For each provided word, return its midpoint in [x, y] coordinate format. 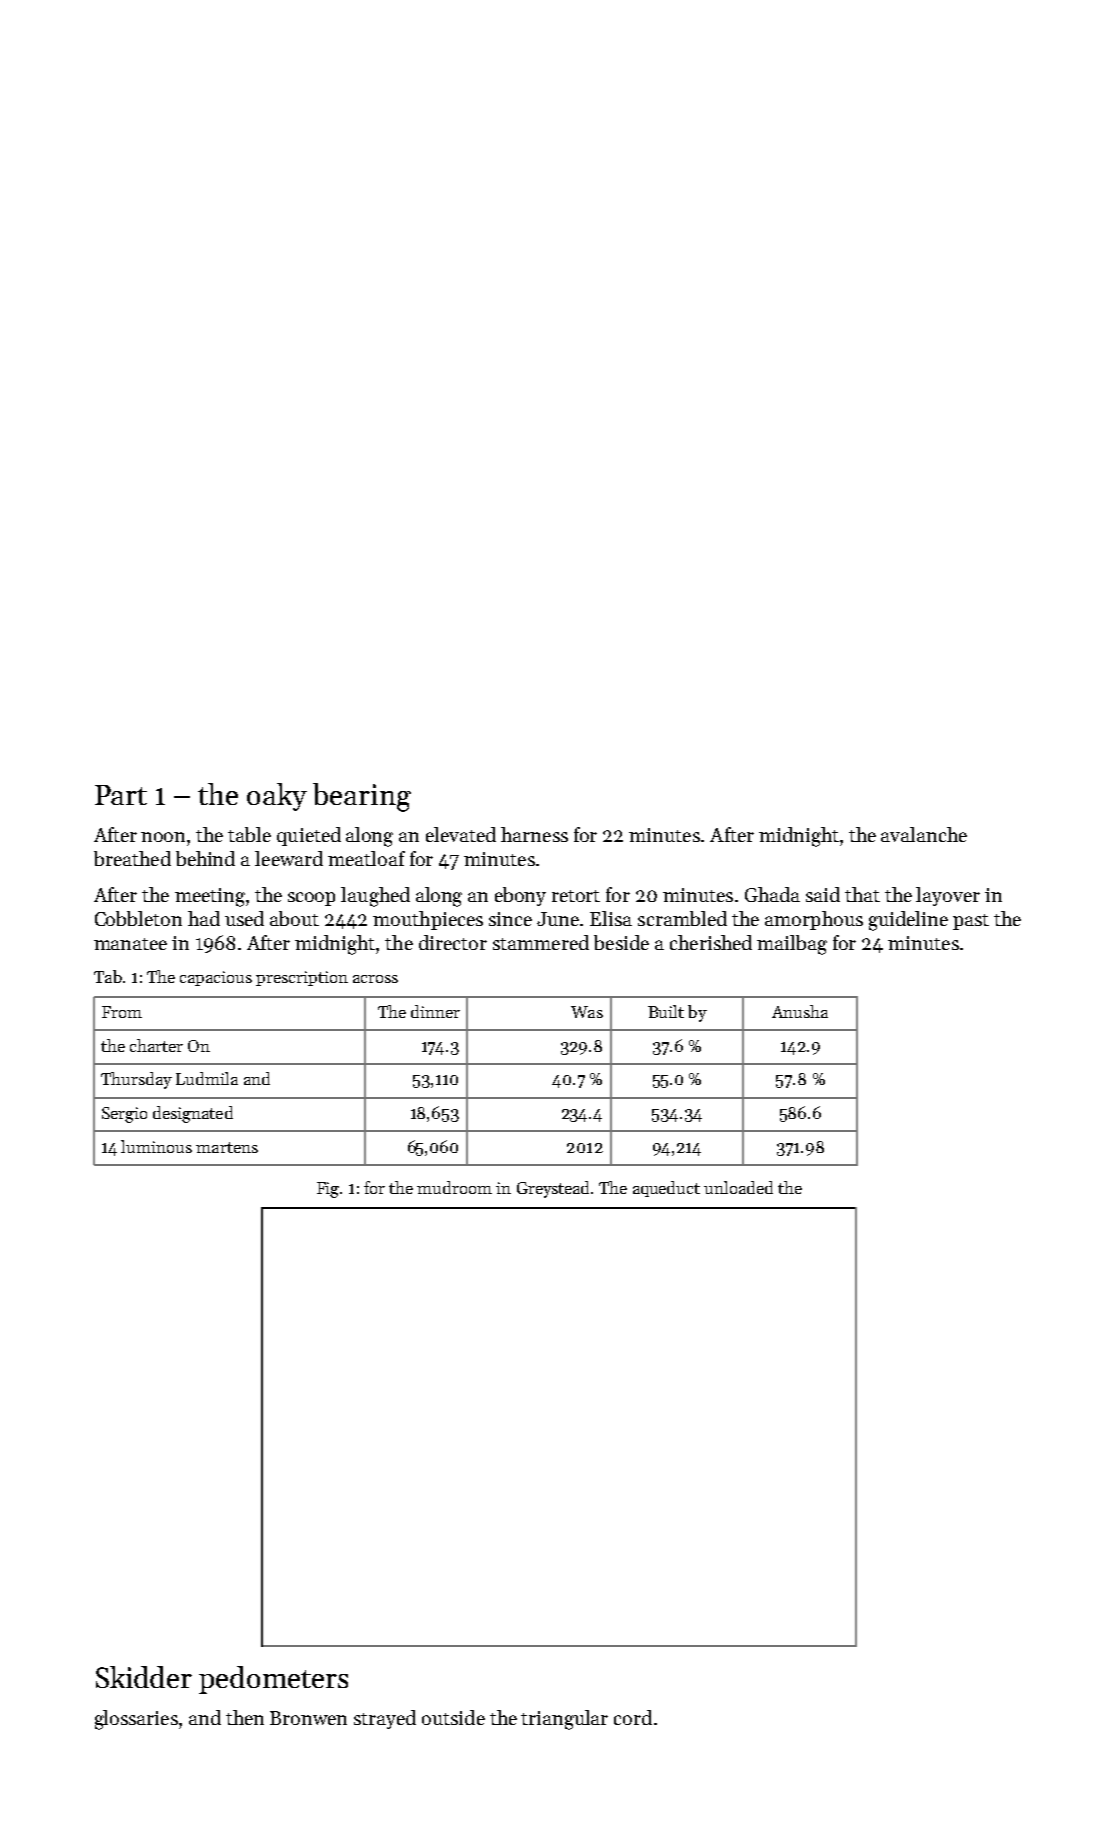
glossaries [136, 1720]
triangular [564, 1720]
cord [633, 1717]
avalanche [924, 834]
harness [534, 834]
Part [121, 795]
